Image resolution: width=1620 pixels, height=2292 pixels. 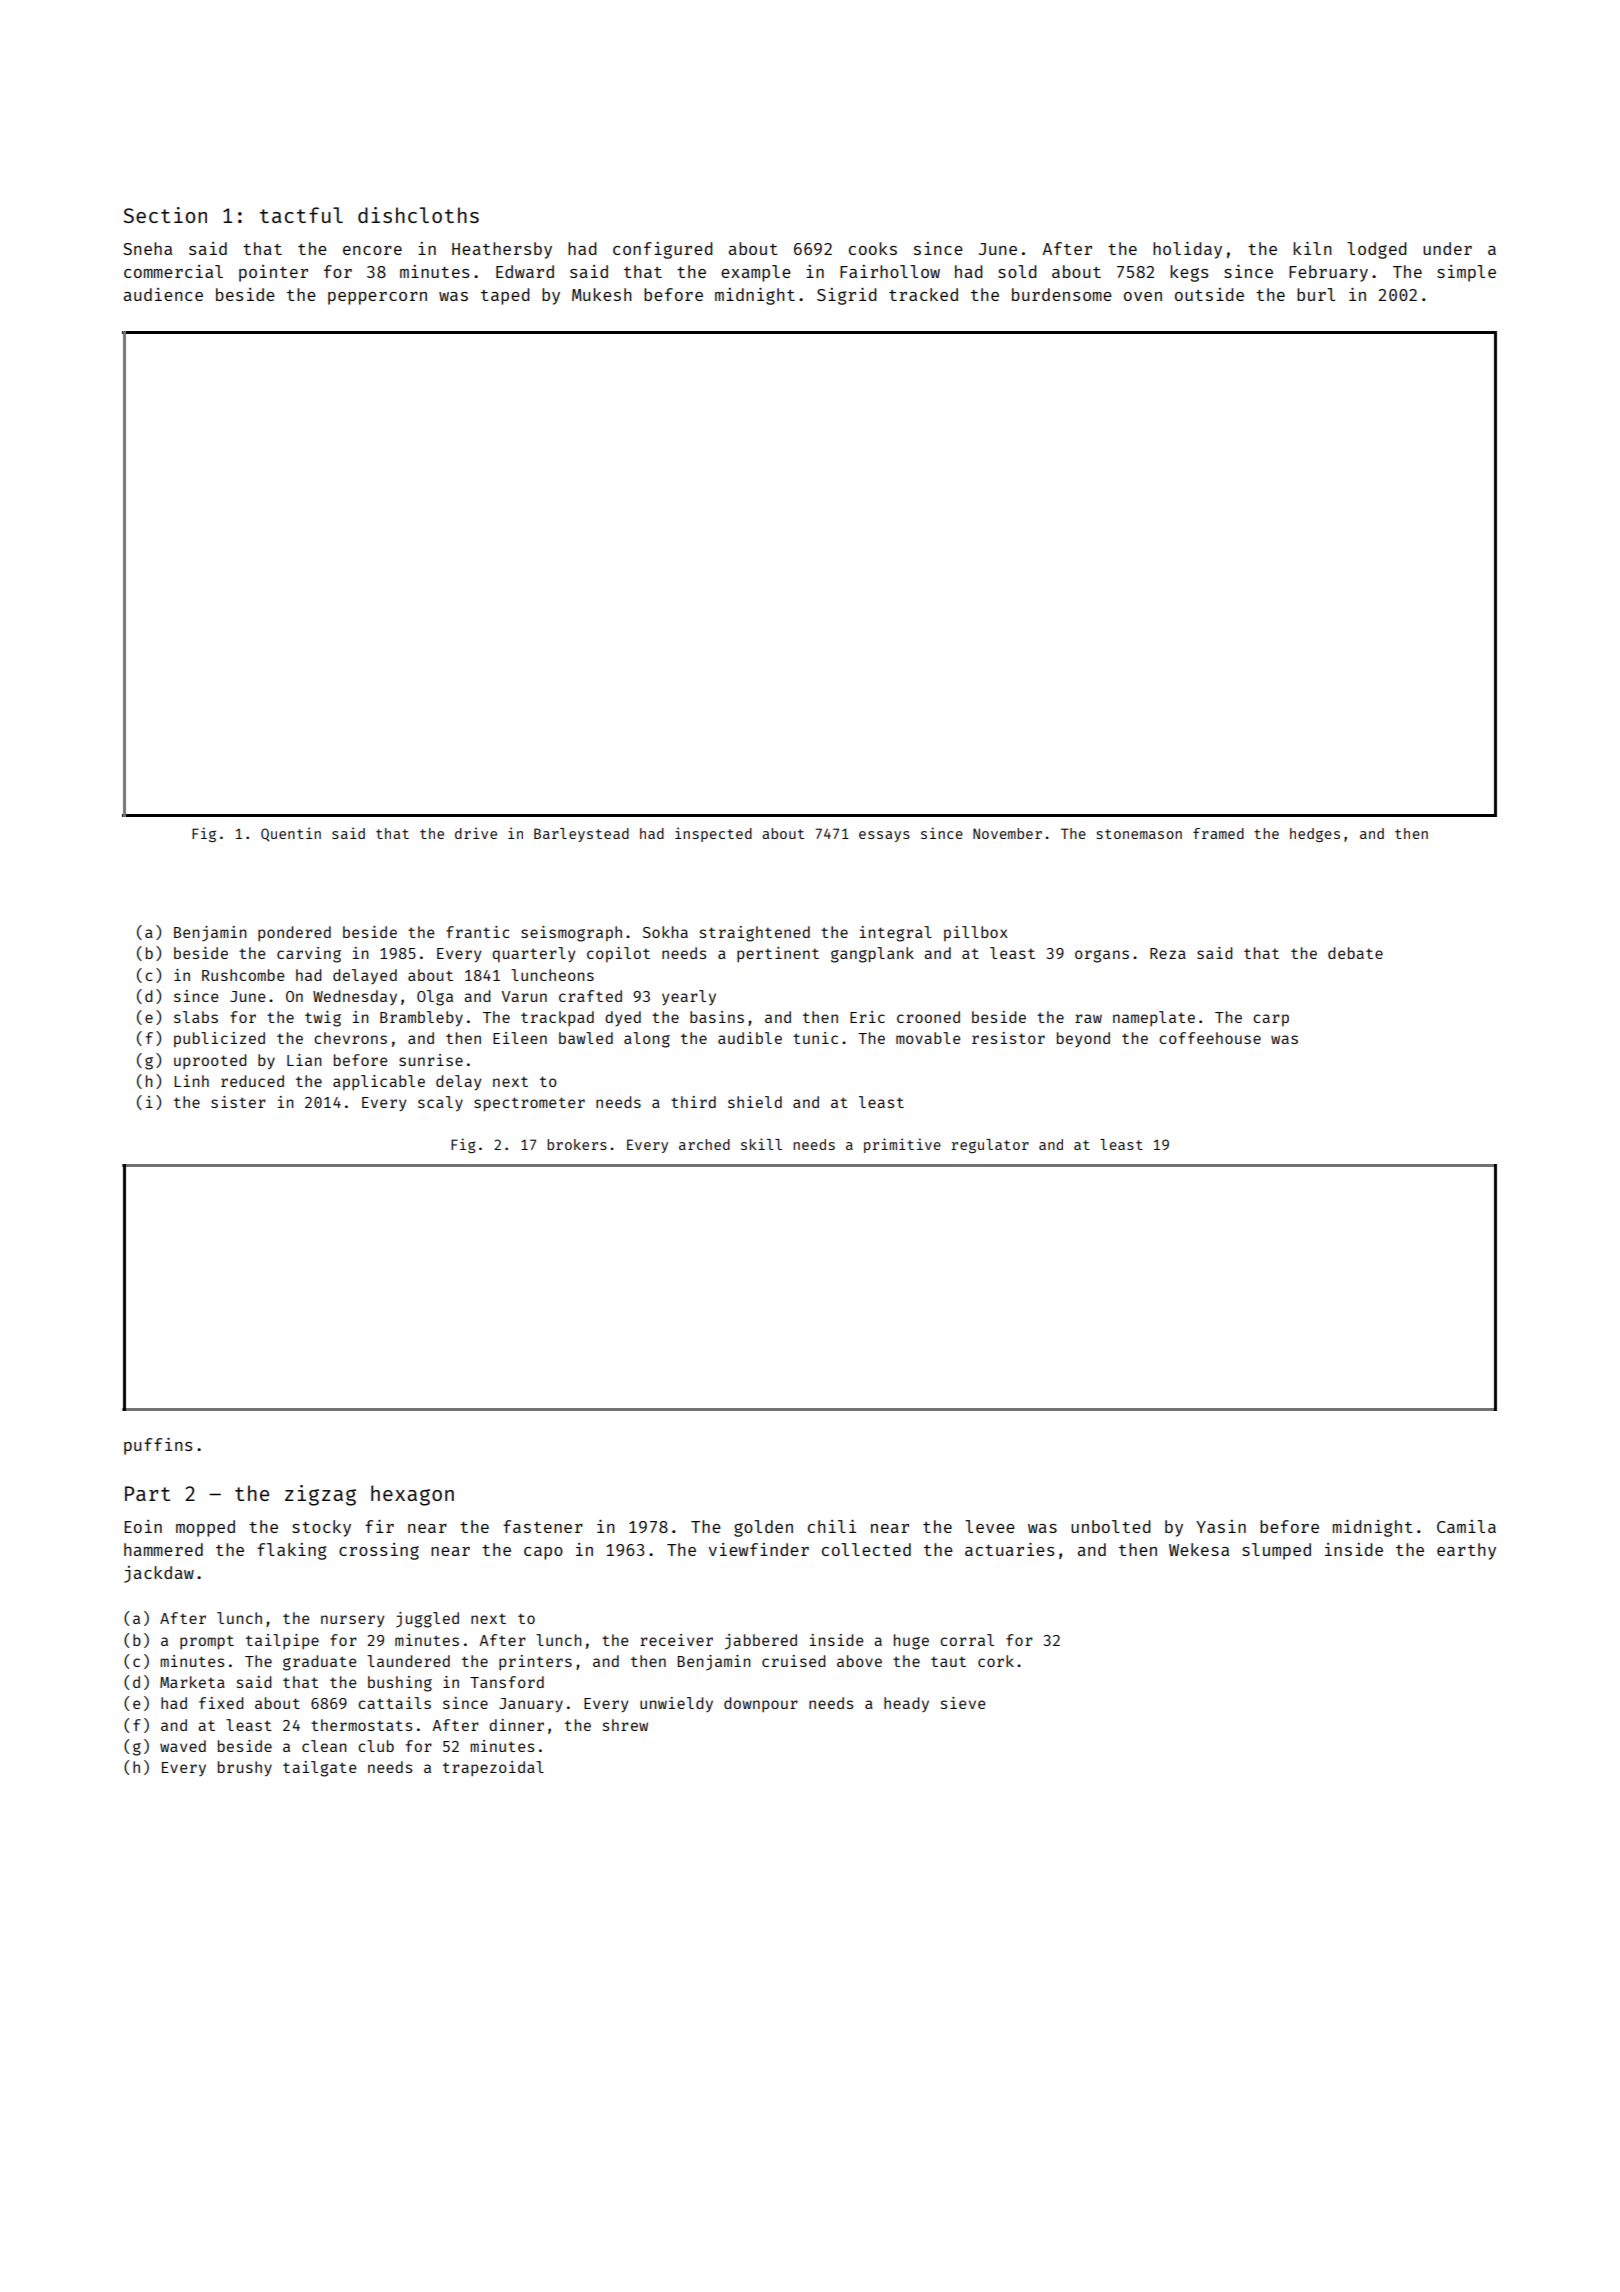 I want to click on pointer, so click(x=273, y=273).
